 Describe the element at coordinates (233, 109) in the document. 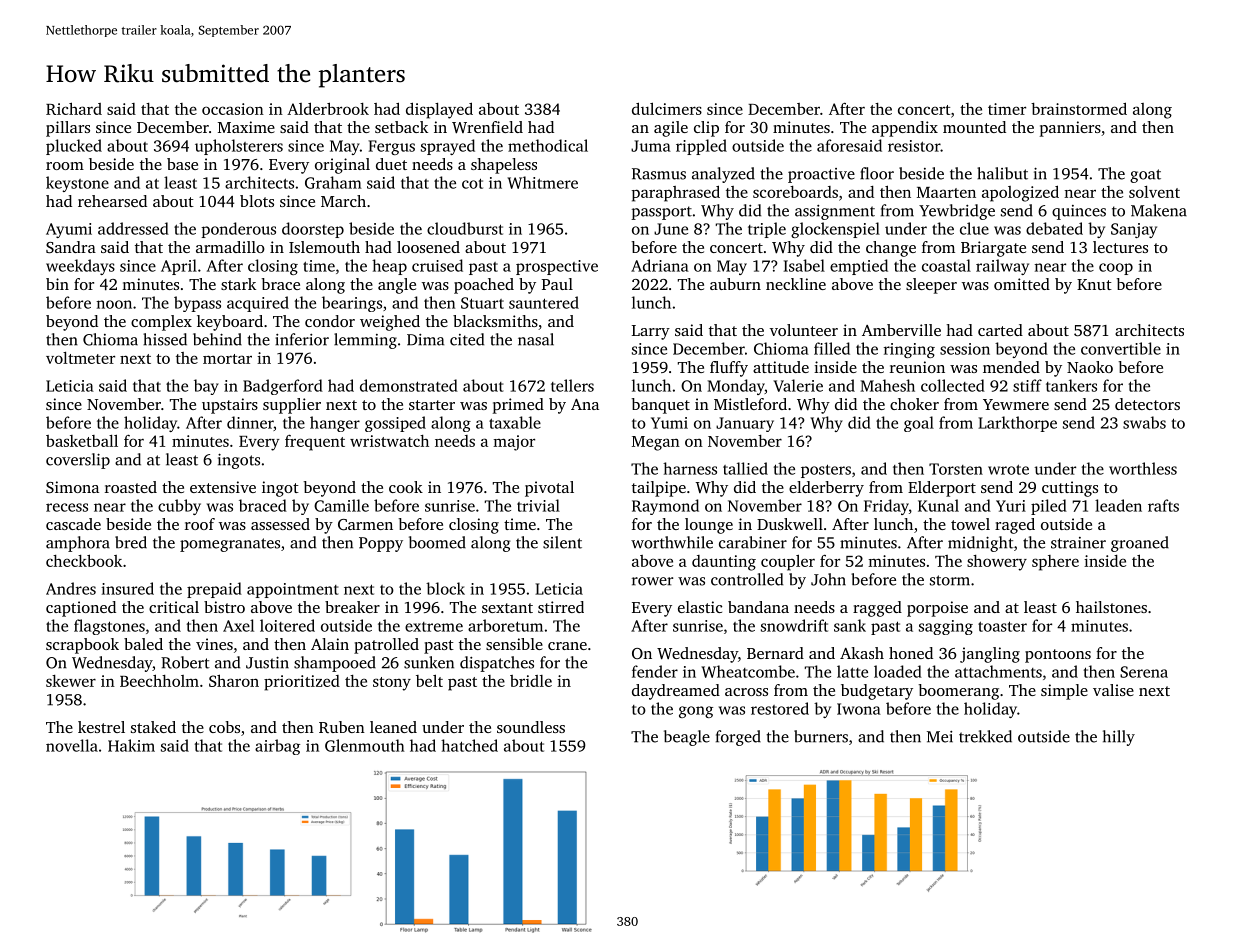

I see `occasion` at that location.
